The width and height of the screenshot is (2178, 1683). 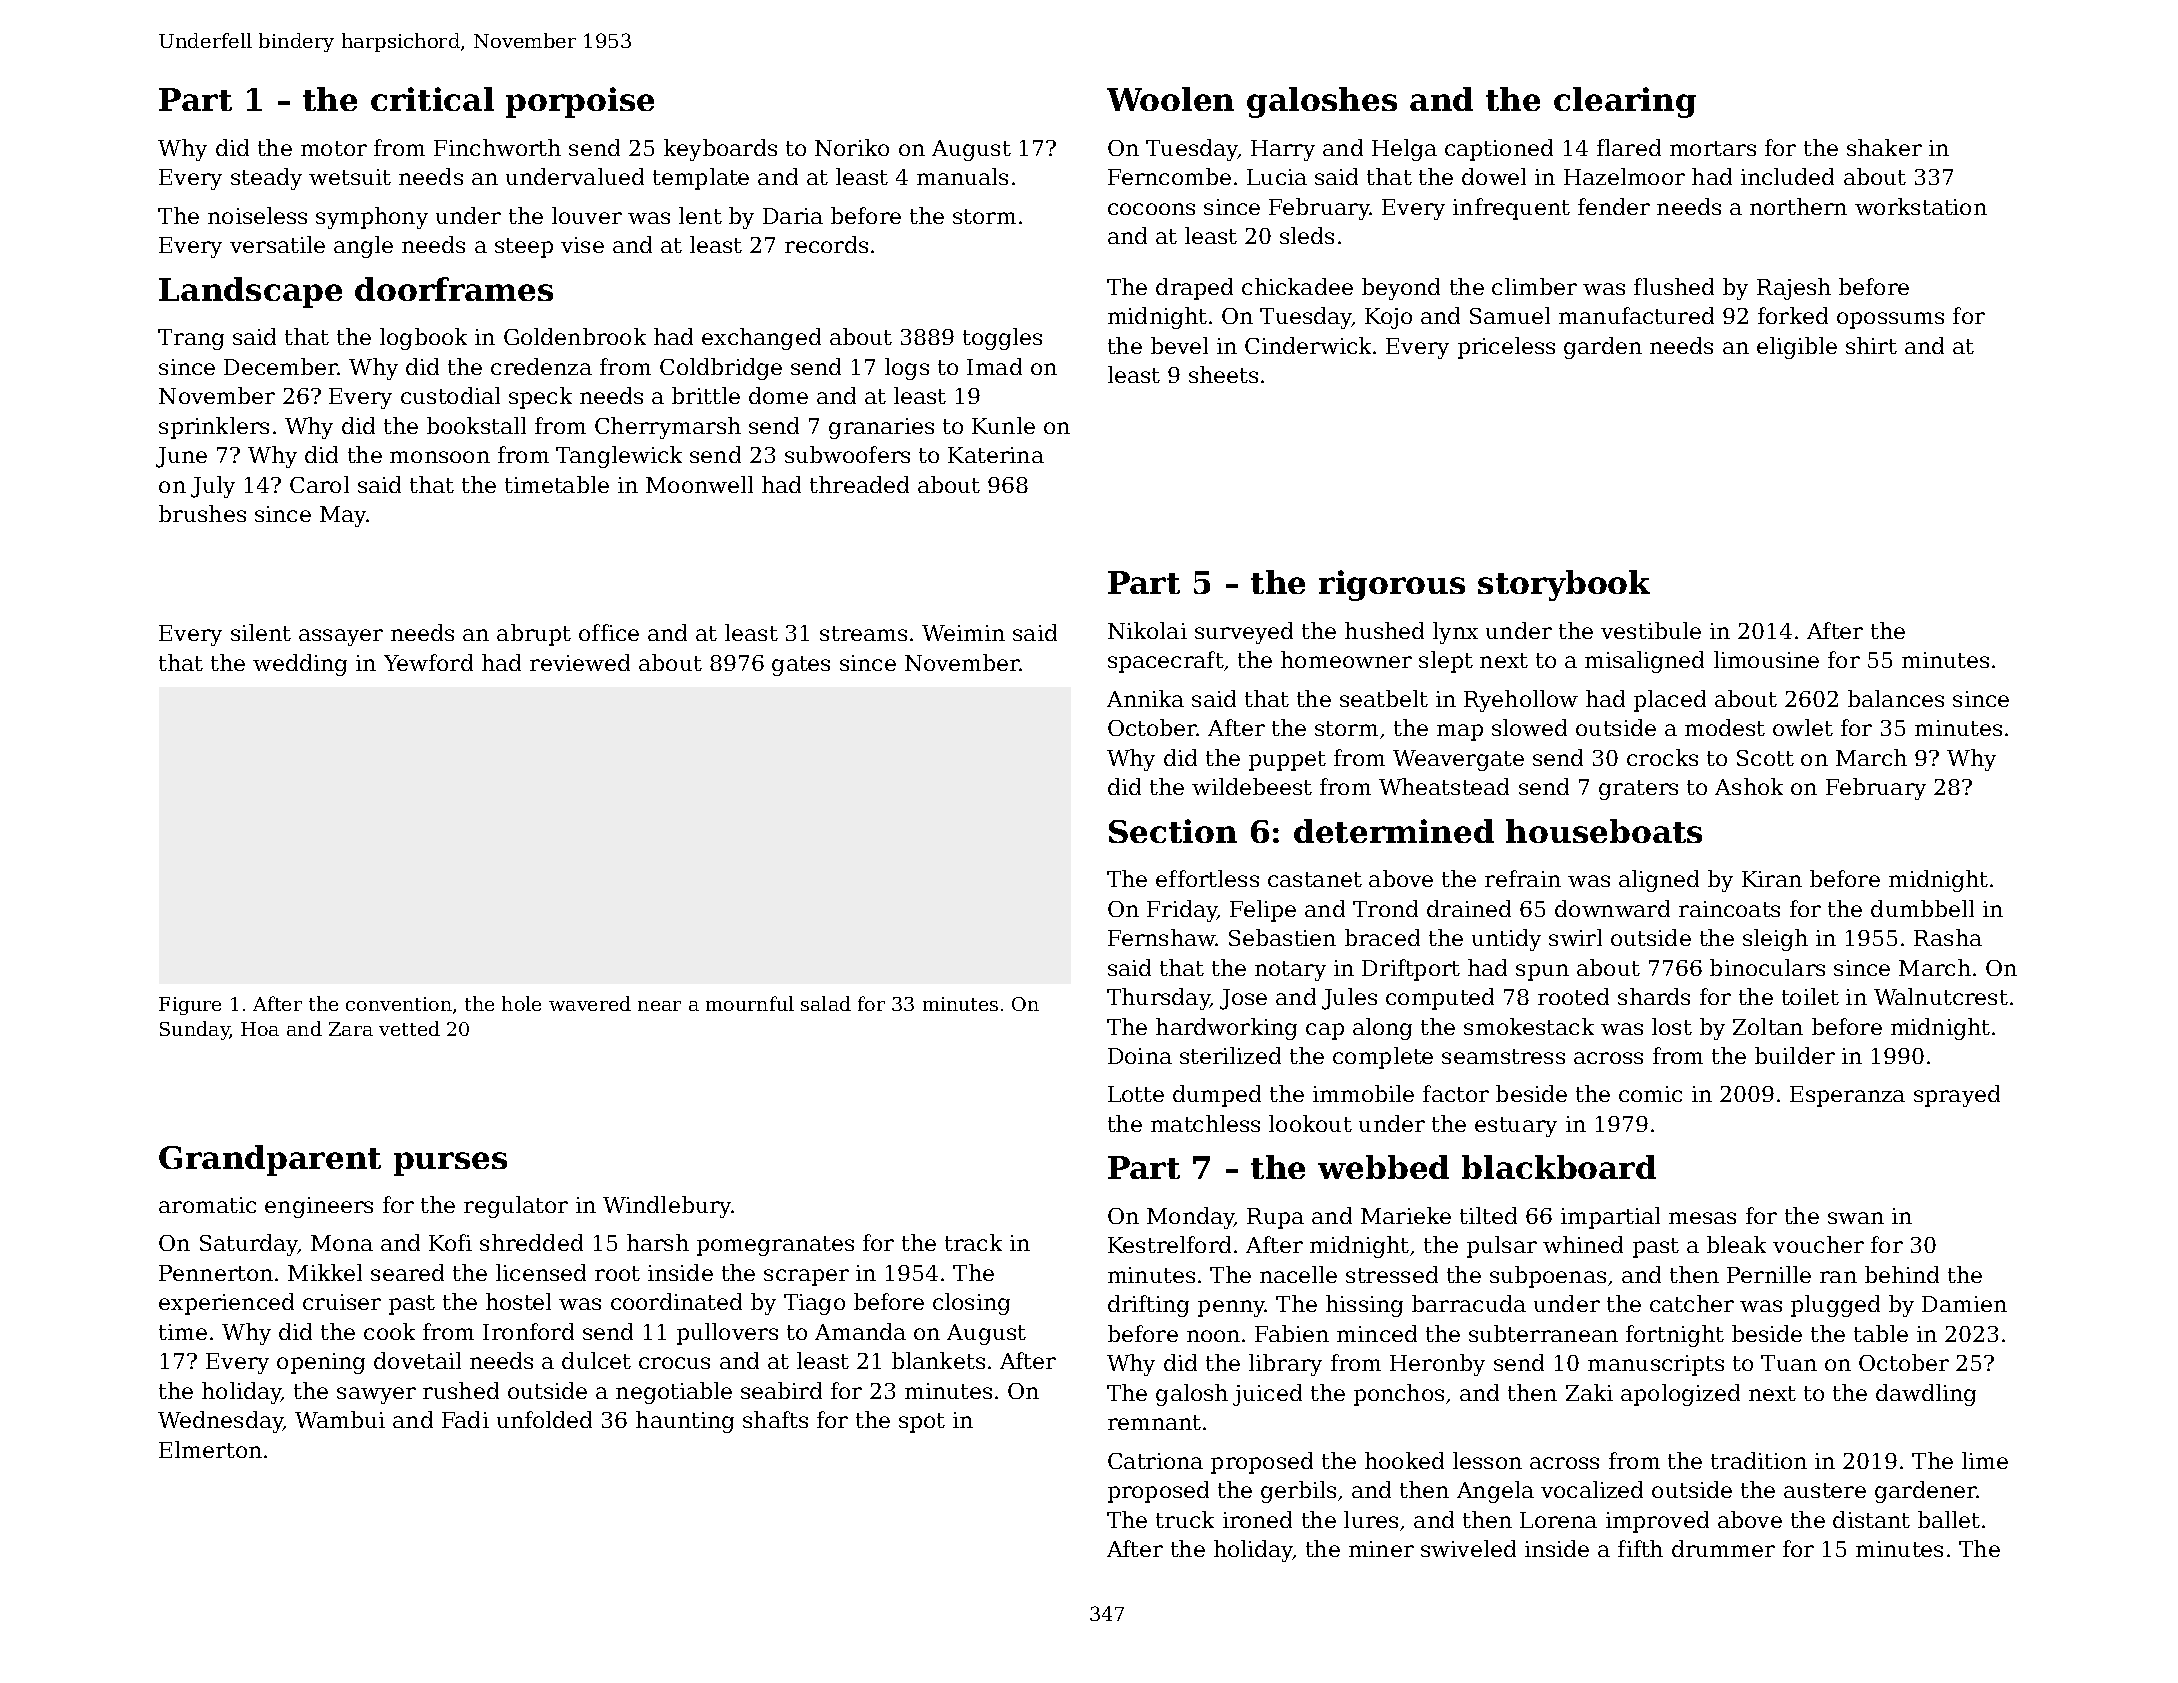 I want to click on near, so click(x=659, y=1006).
